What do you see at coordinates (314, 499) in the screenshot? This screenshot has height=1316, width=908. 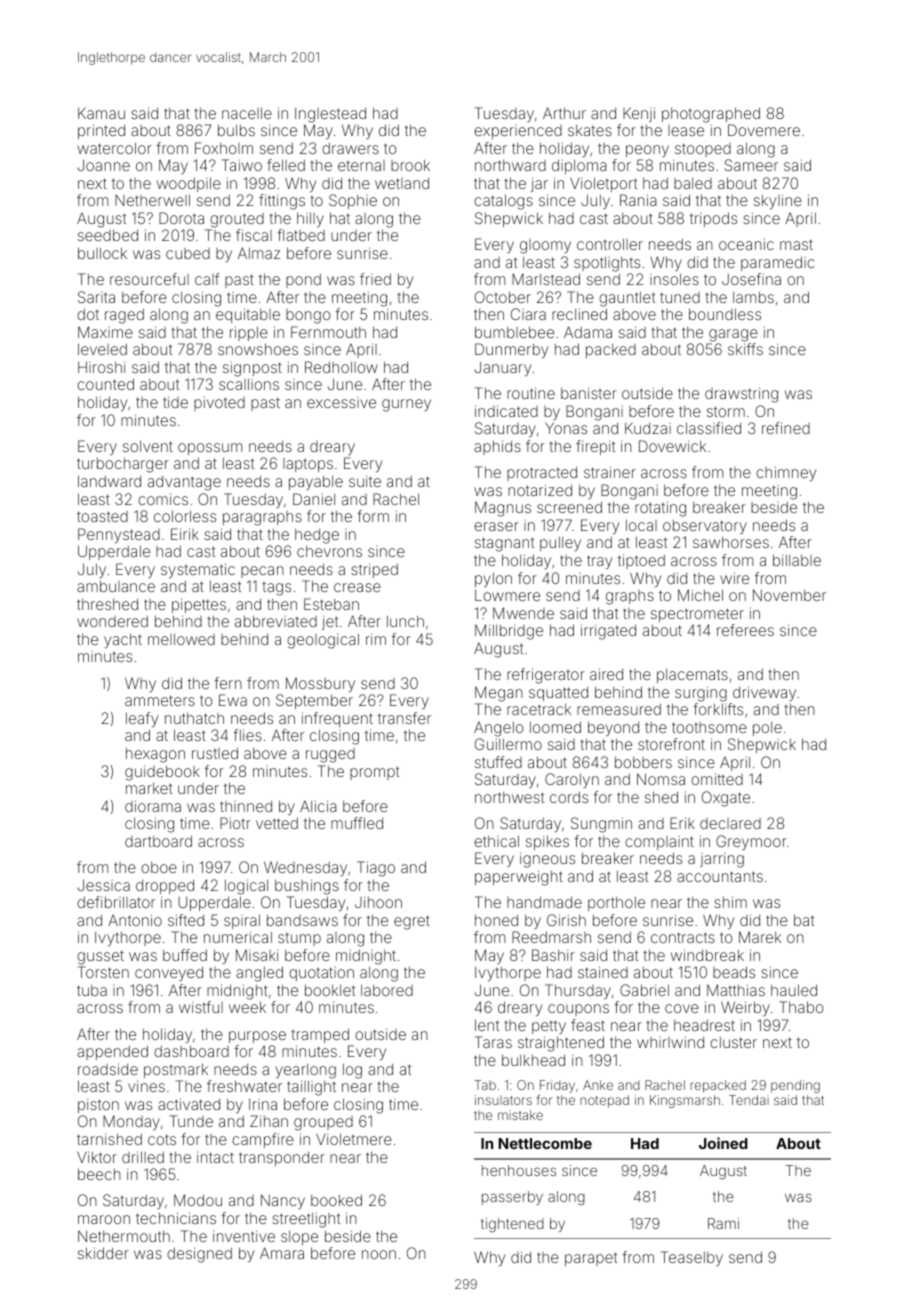 I see `Daniel` at bounding box center [314, 499].
